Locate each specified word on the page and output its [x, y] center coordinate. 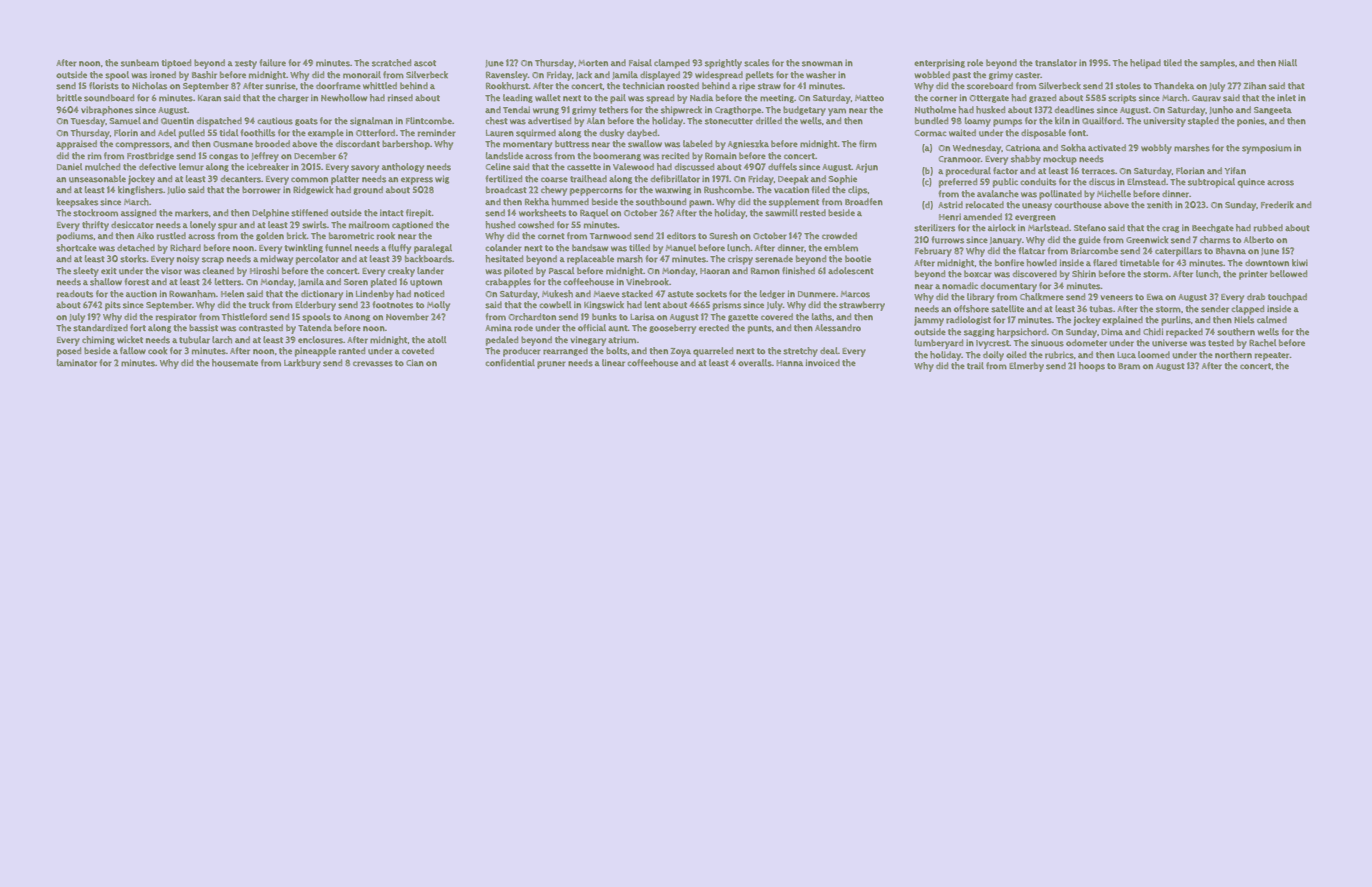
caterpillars [1178, 252]
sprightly [723, 64]
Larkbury [302, 364]
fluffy [399, 249]
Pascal [561, 271]
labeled [697, 143]
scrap [213, 261]
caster [1027, 75]
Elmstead [1146, 182]
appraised [76, 145]
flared [1105, 263]
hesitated [504, 259]
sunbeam [140, 63]
